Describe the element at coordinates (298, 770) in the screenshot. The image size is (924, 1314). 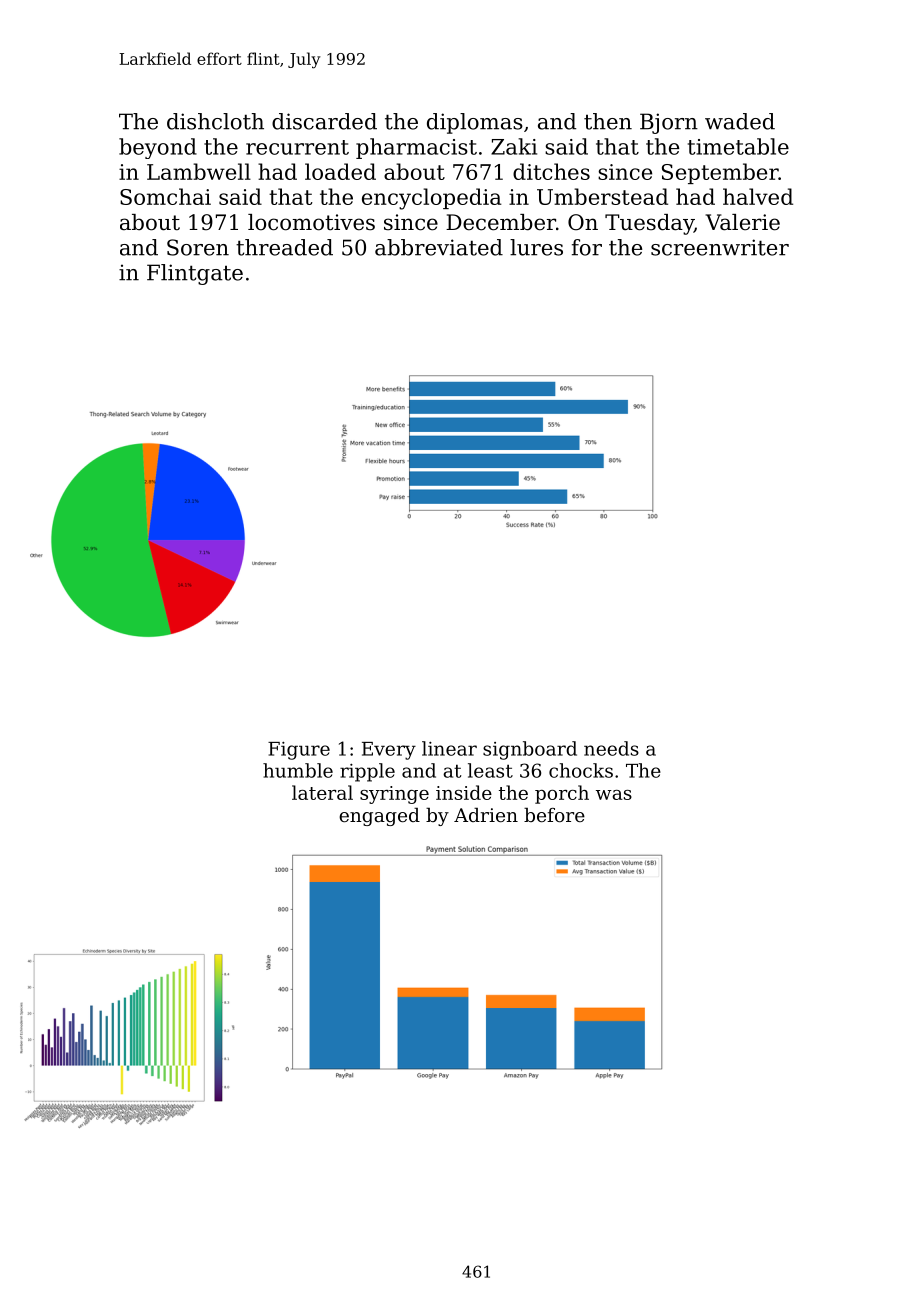
I see `humble` at that location.
